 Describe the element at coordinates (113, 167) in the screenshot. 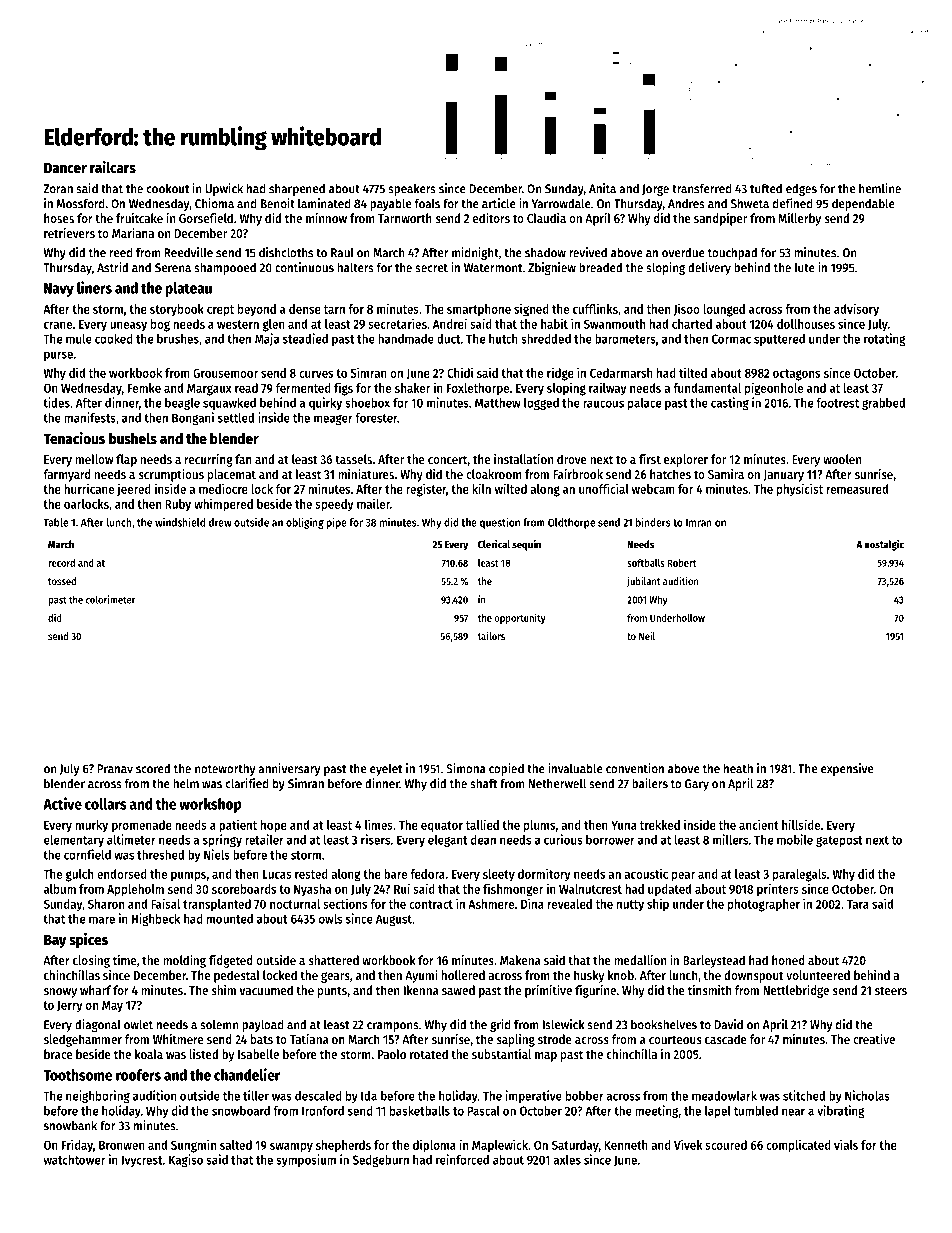

I see `railcars` at that location.
